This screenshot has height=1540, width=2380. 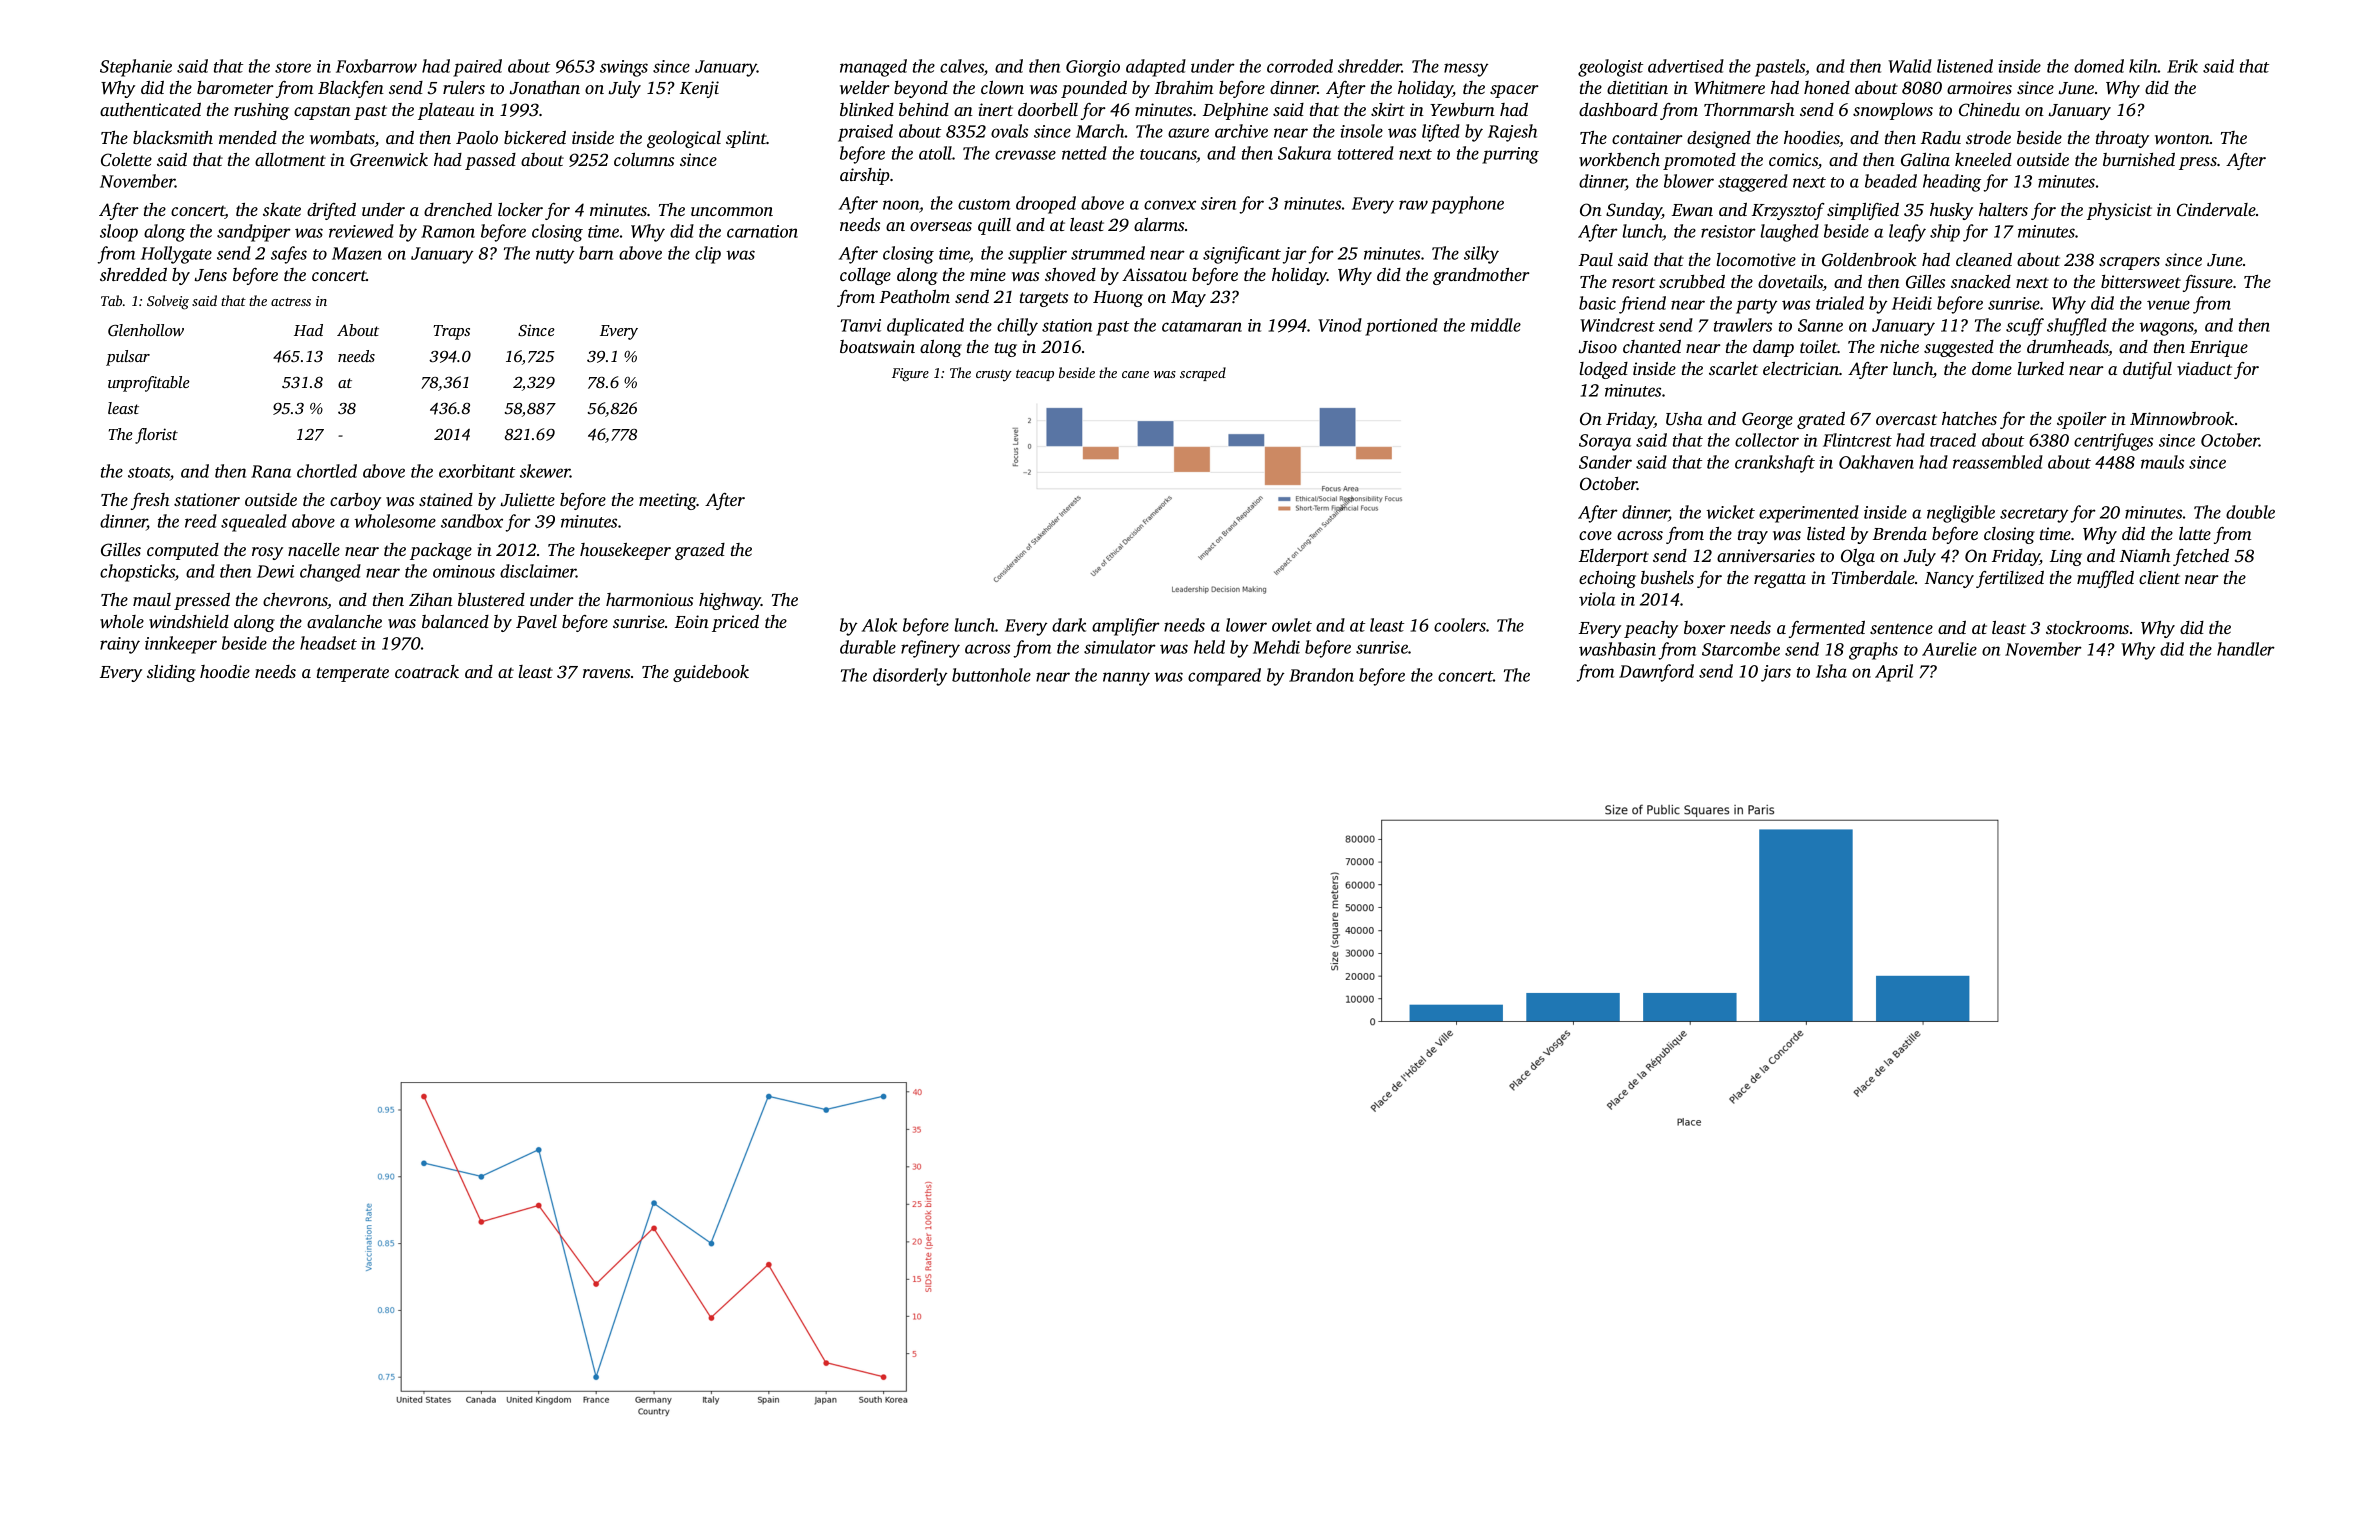 I want to click on double, so click(x=2250, y=512).
